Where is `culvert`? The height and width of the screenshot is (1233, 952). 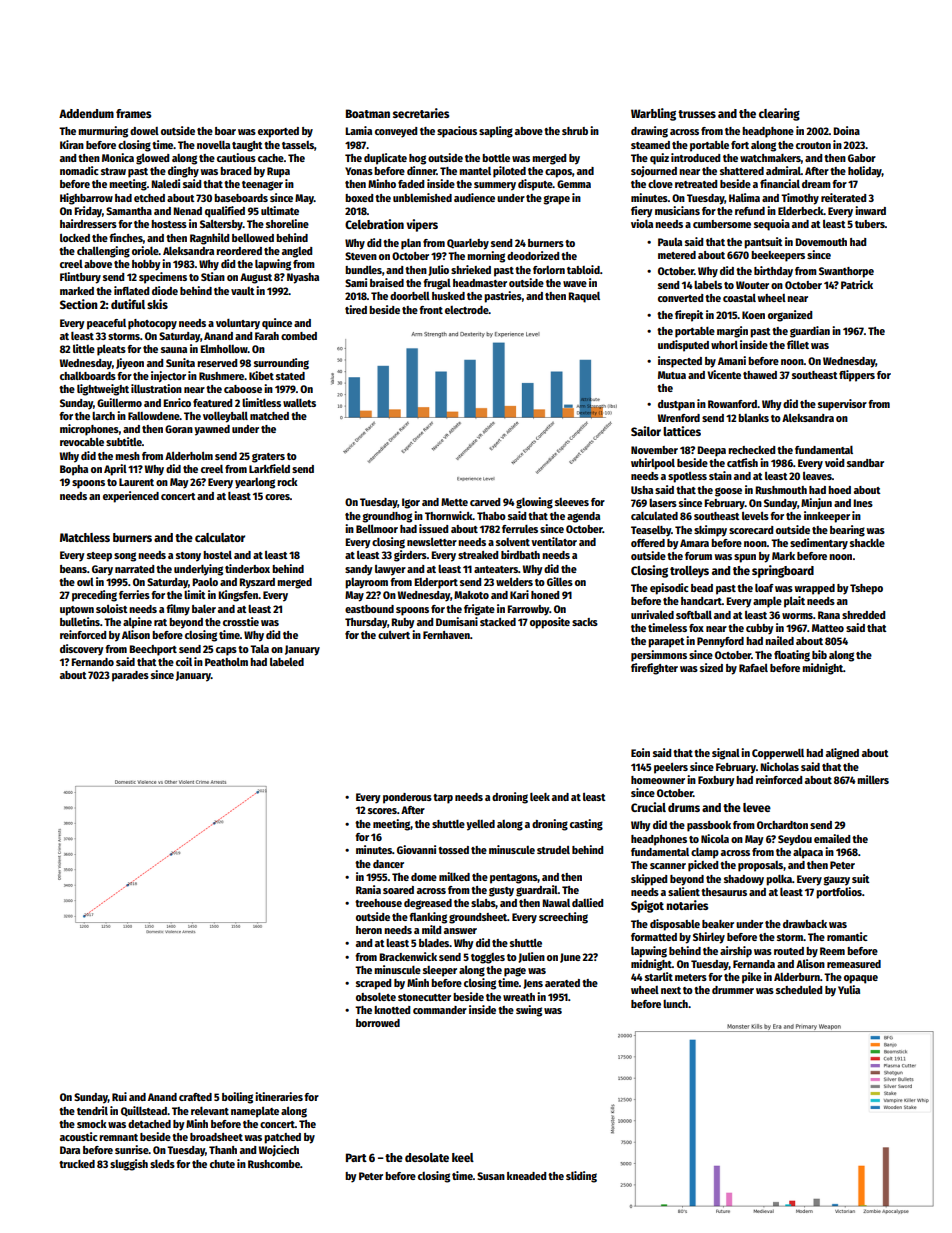
culvert is located at coordinates (394, 635).
